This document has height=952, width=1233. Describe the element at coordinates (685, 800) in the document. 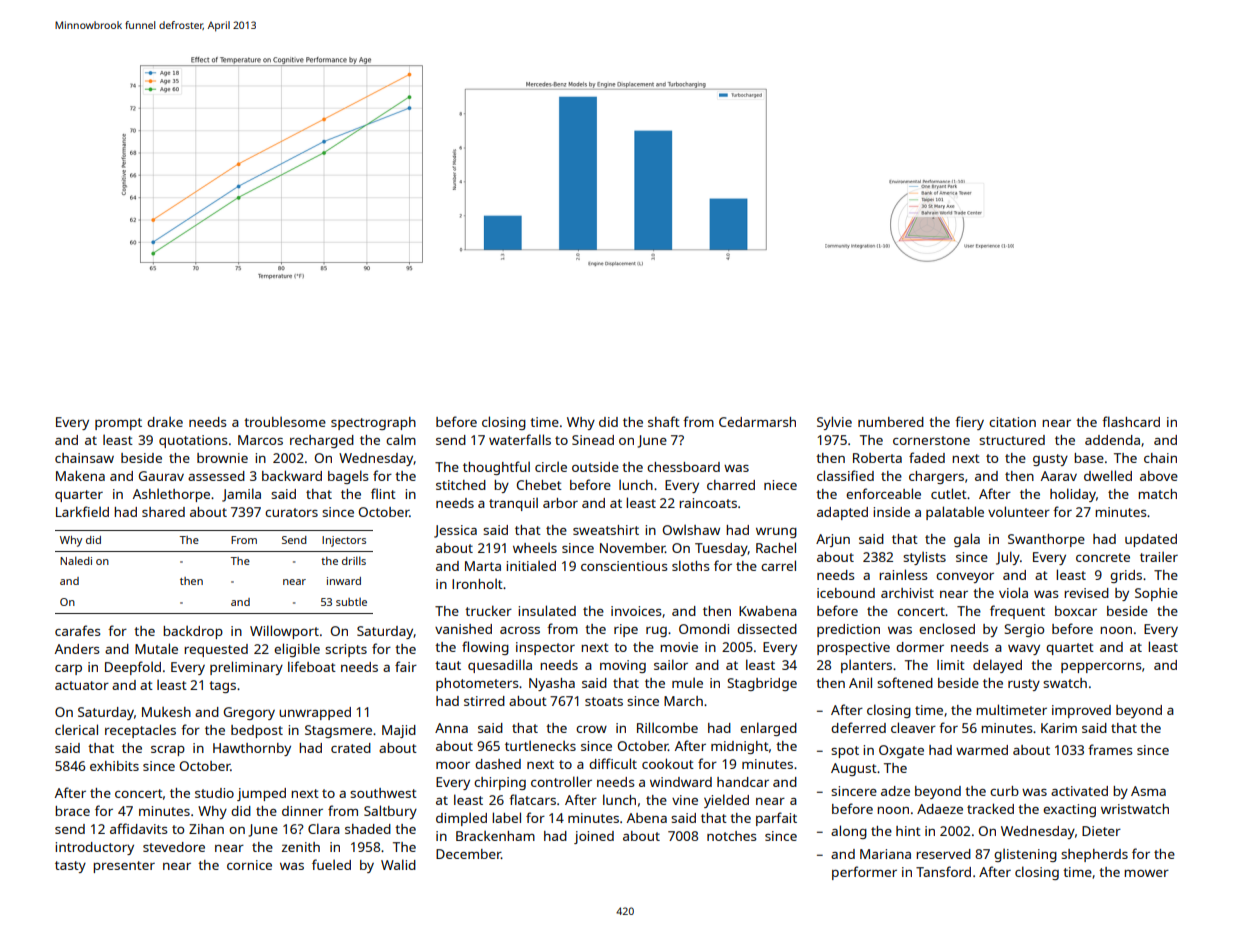

I see `vine` at that location.
